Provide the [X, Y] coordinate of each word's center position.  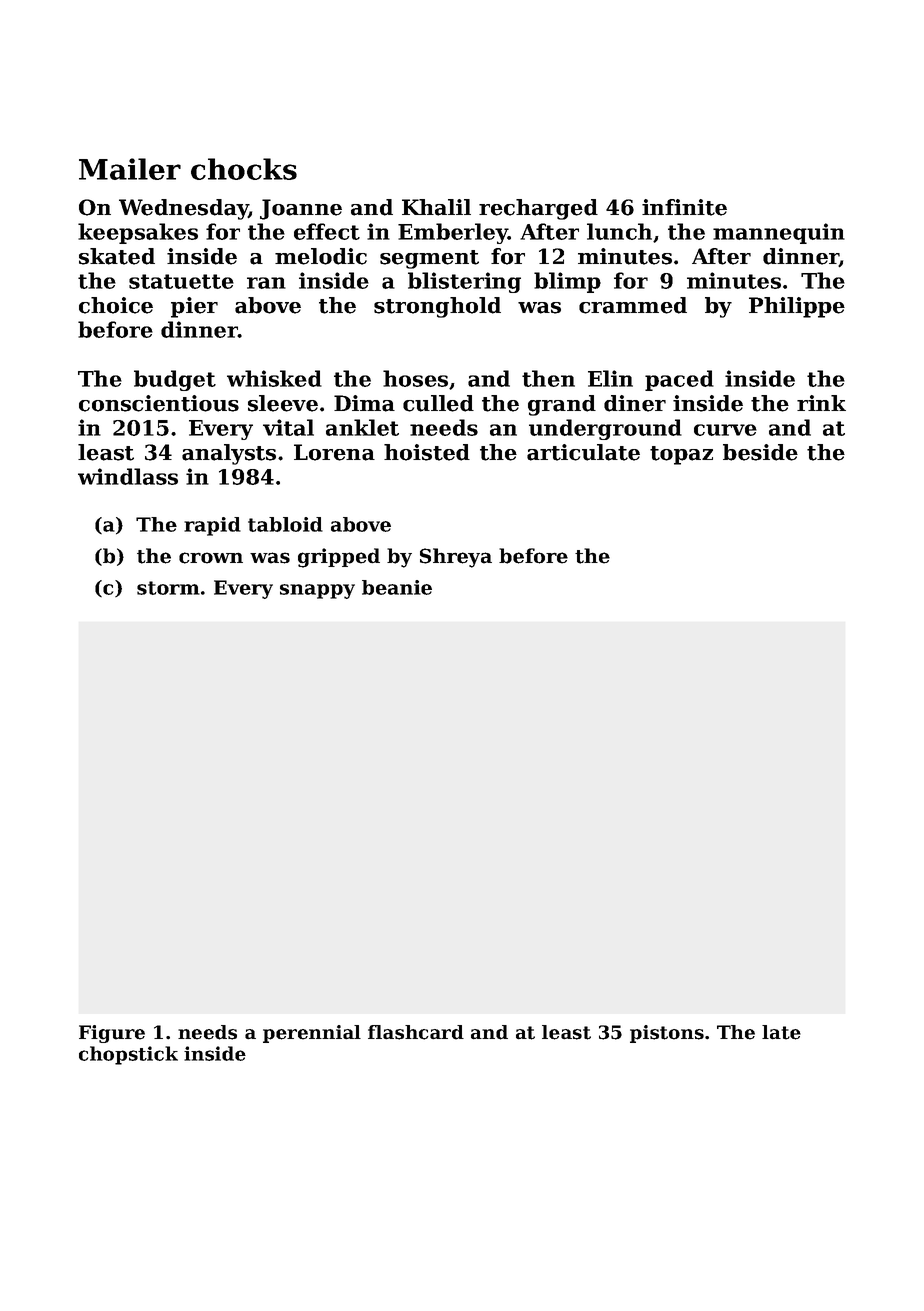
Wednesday [184, 209]
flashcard [416, 1032]
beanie [397, 587]
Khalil [436, 207]
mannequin [779, 233]
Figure [112, 1034]
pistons [667, 1034]
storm [168, 588]
